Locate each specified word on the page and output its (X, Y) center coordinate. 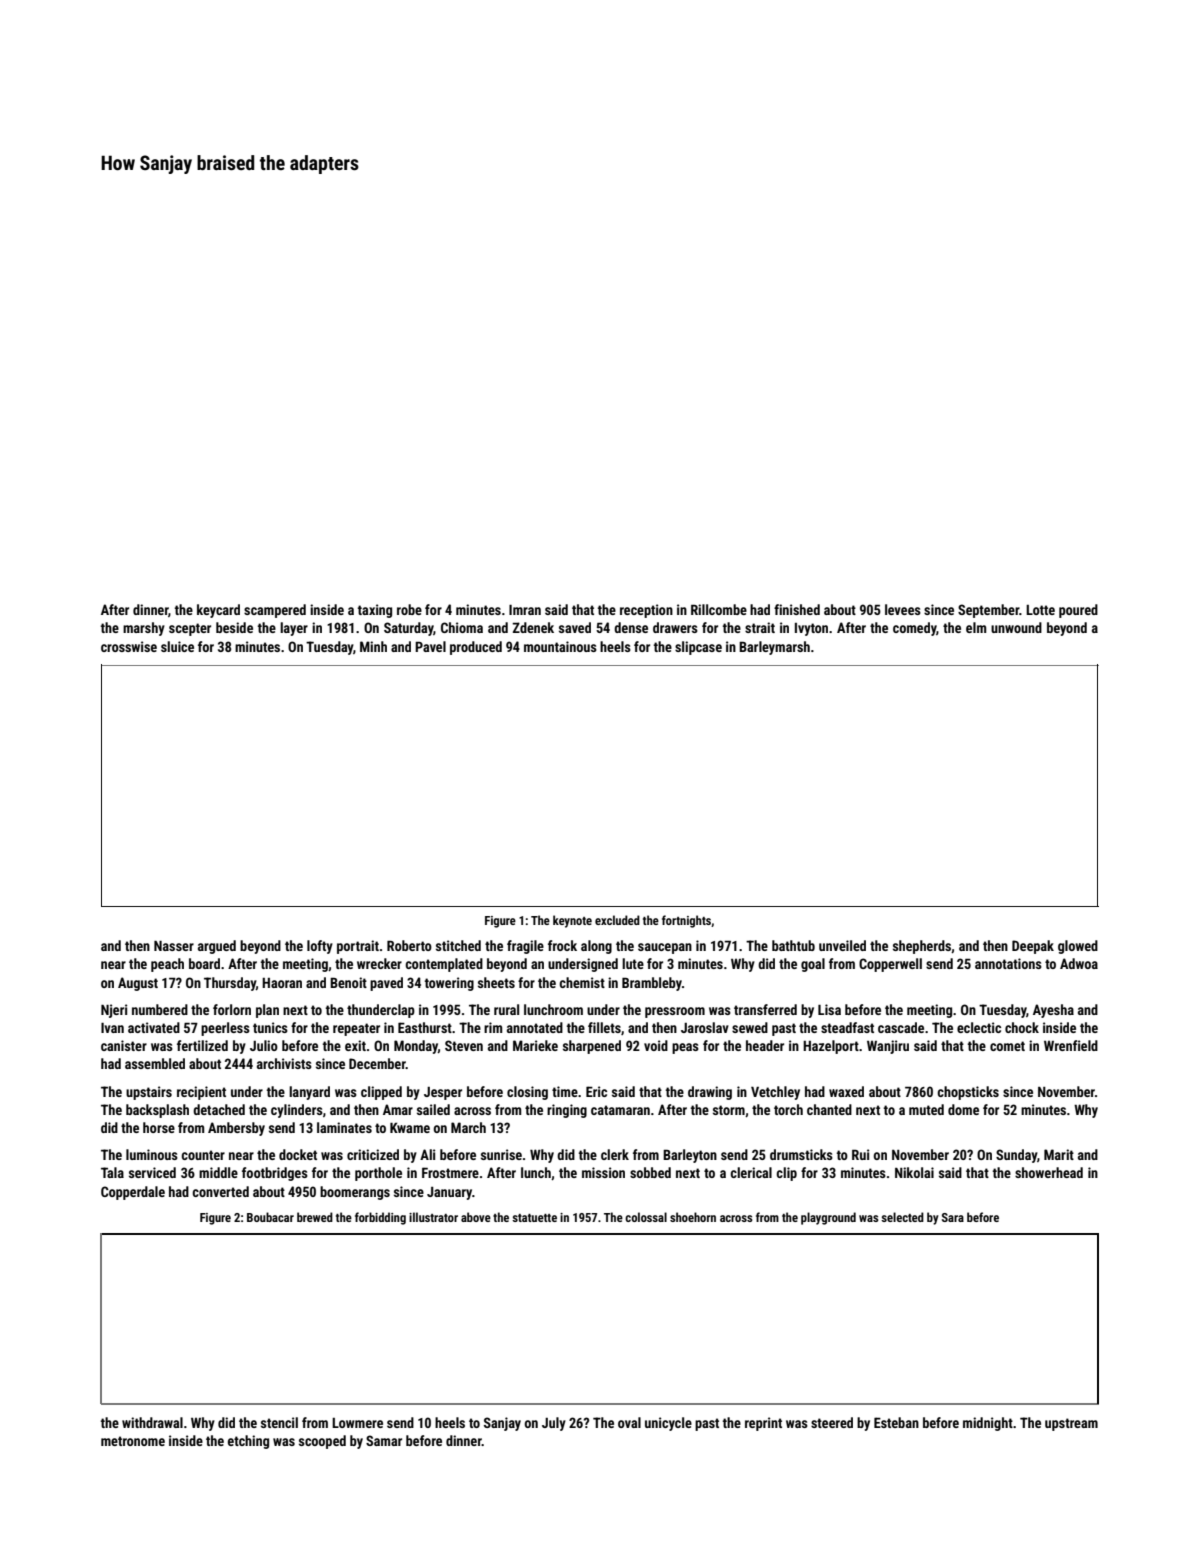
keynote (572, 921)
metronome (133, 1441)
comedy (915, 629)
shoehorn (693, 1217)
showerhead (1049, 1172)
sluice (177, 646)
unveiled (842, 945)
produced (476, 648)
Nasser (174, 946)
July (554, 1424)
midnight (988, 1424)
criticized (373, 1154)
